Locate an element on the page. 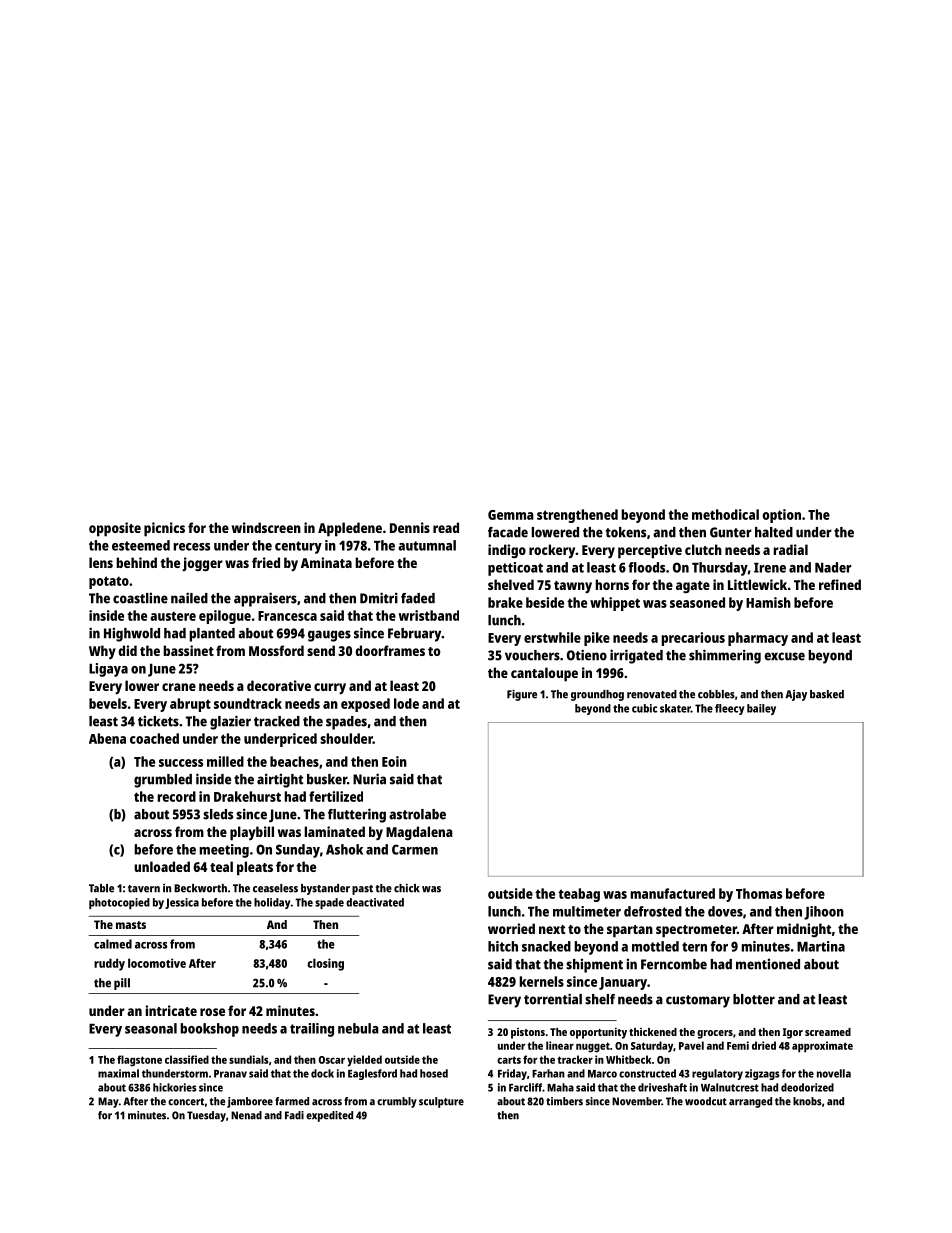 The image size is (952, 1233). closing is located at coordinates (325, 964).
